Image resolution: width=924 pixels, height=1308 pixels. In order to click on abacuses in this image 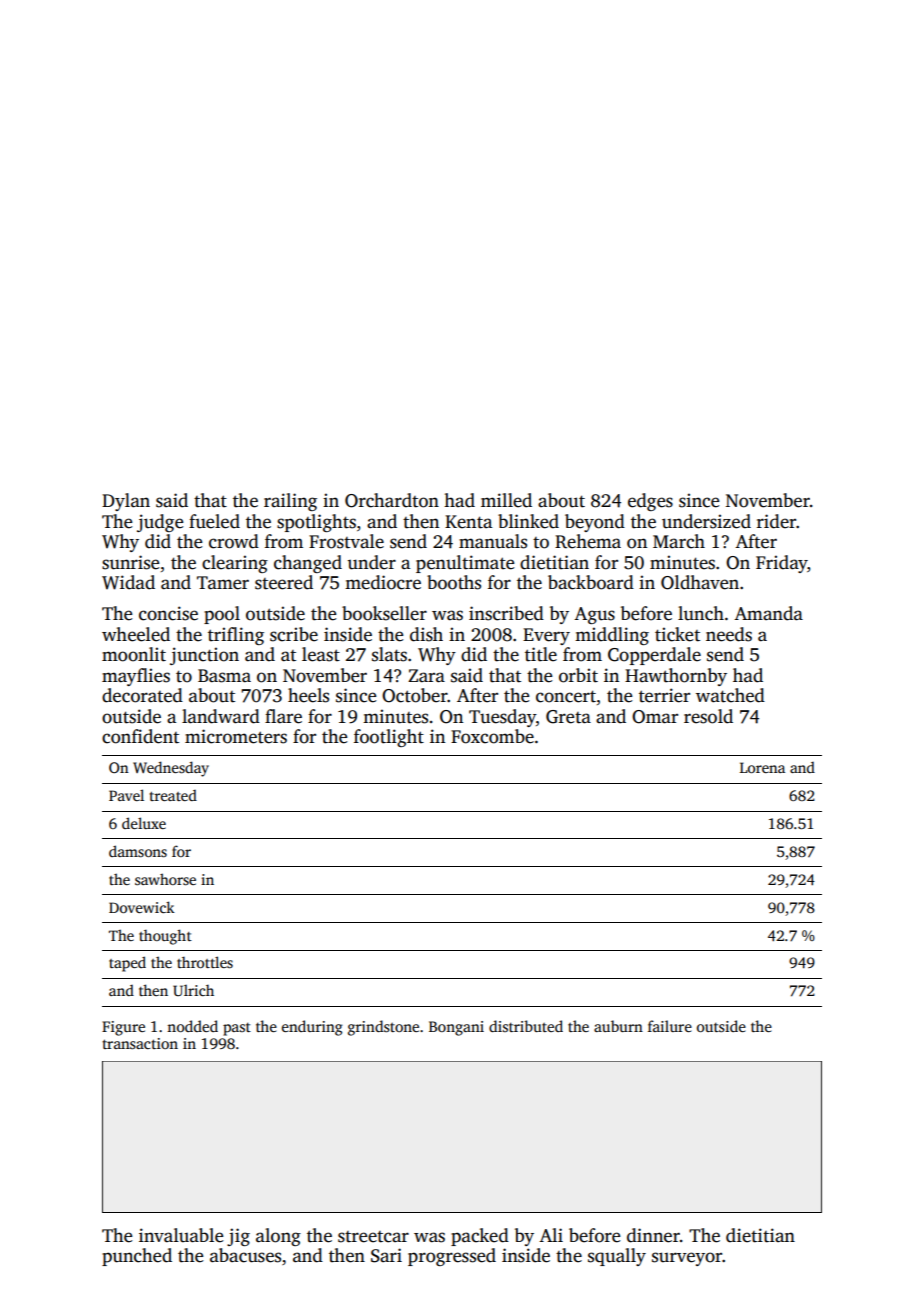, I will do `click(245, 1255)`.
